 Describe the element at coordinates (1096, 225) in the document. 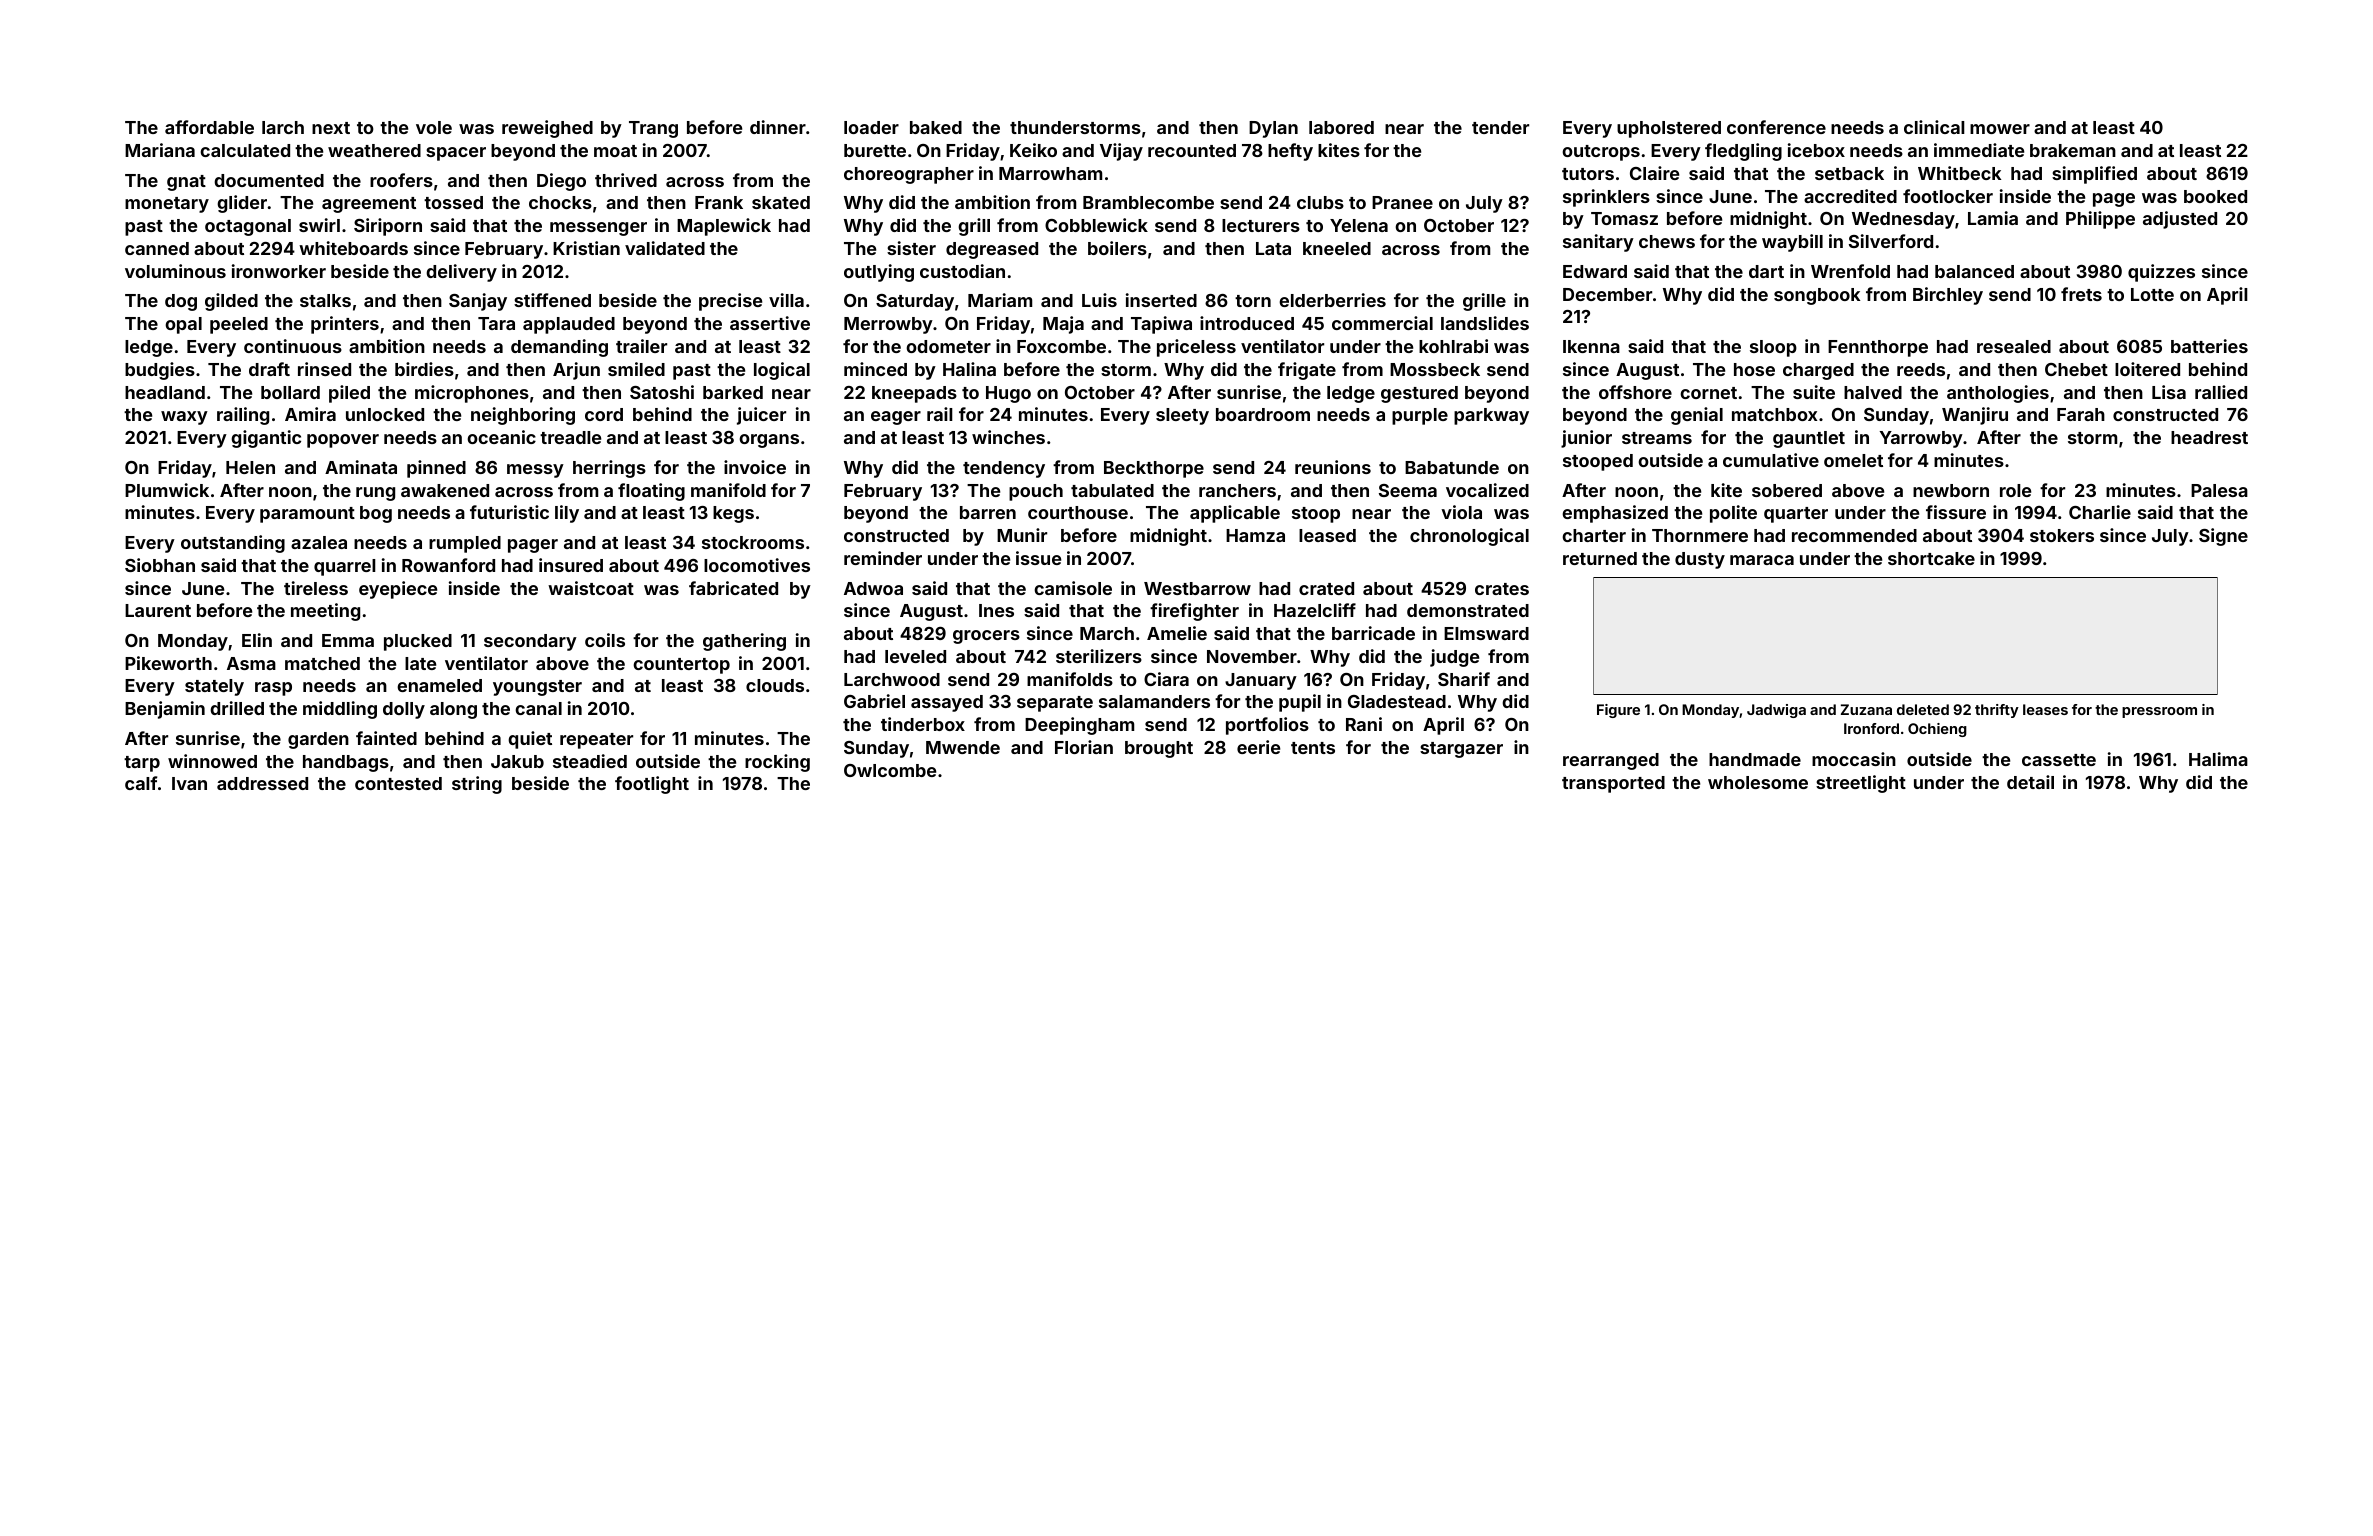

I see `Cobblewick` at that location.
